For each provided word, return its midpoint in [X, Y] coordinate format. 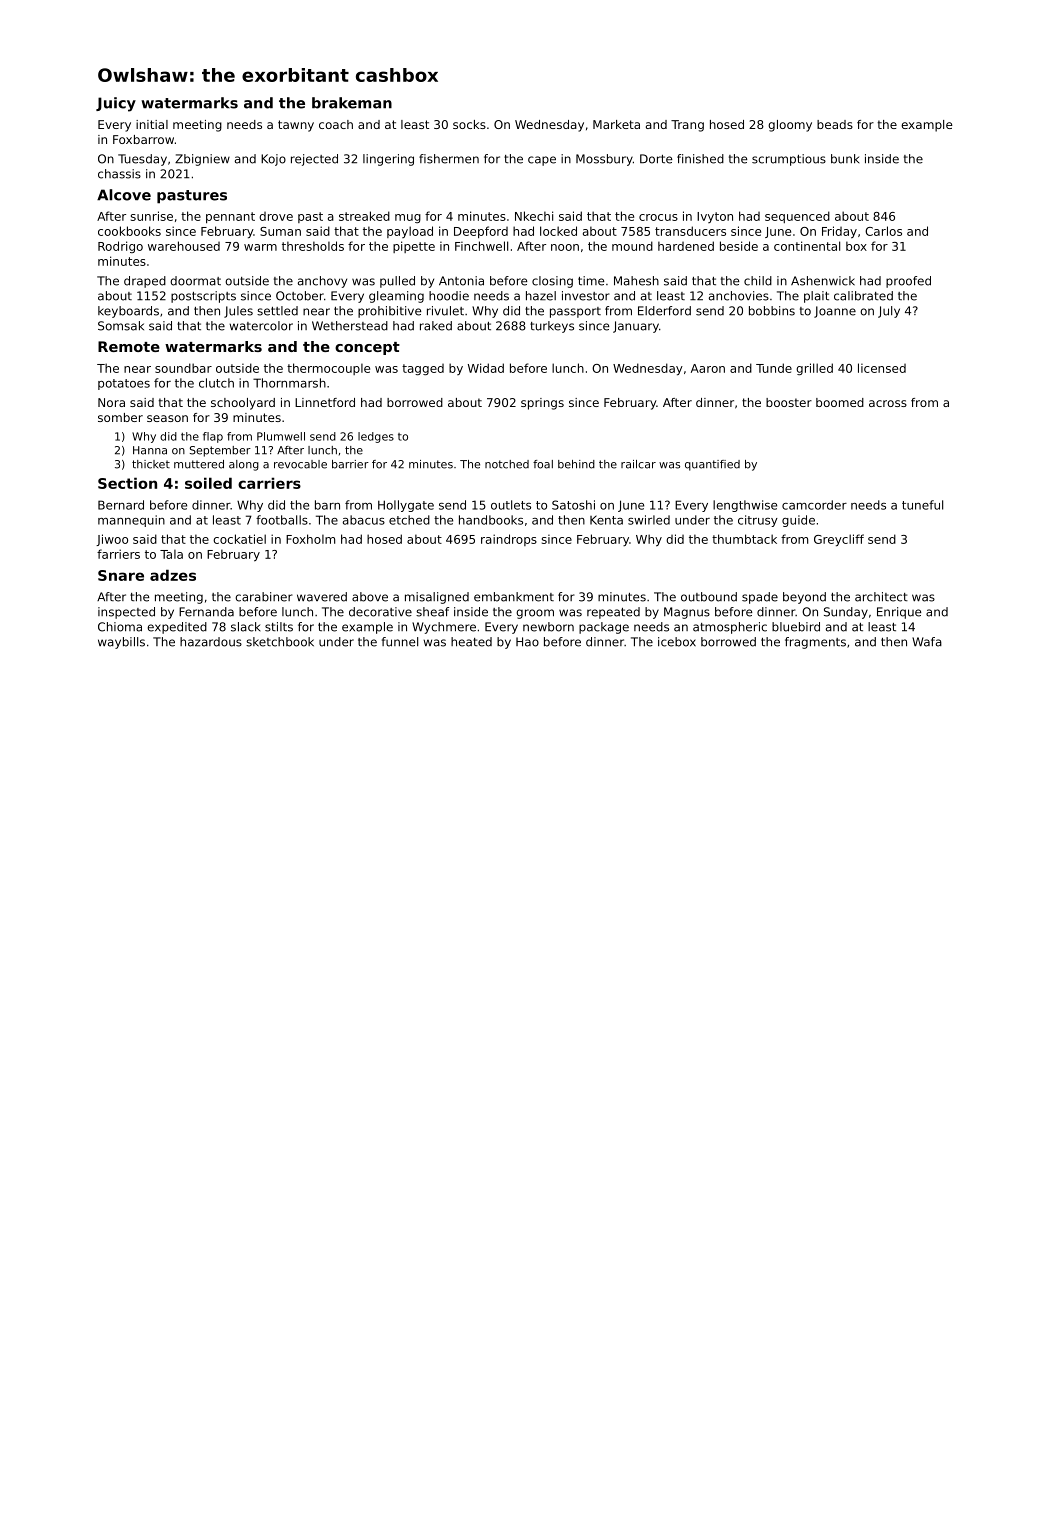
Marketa [616, 124]
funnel [400, 642]
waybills [121, 643]
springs [542, 404]
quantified [712, 465]
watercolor [261, 326]
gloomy [790, 126]
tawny [296, 126]
